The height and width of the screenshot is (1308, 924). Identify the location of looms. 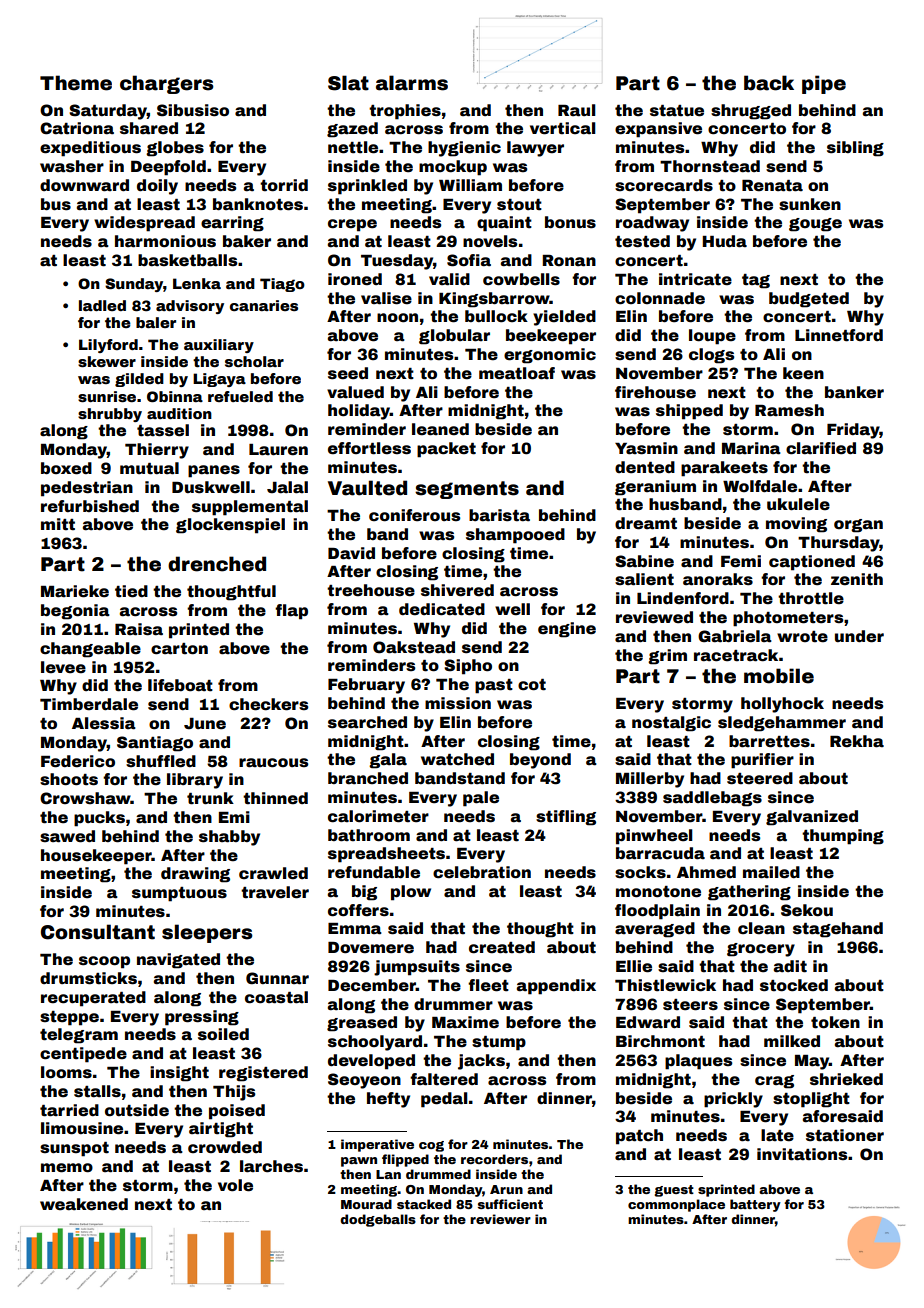
(66, 1072).
